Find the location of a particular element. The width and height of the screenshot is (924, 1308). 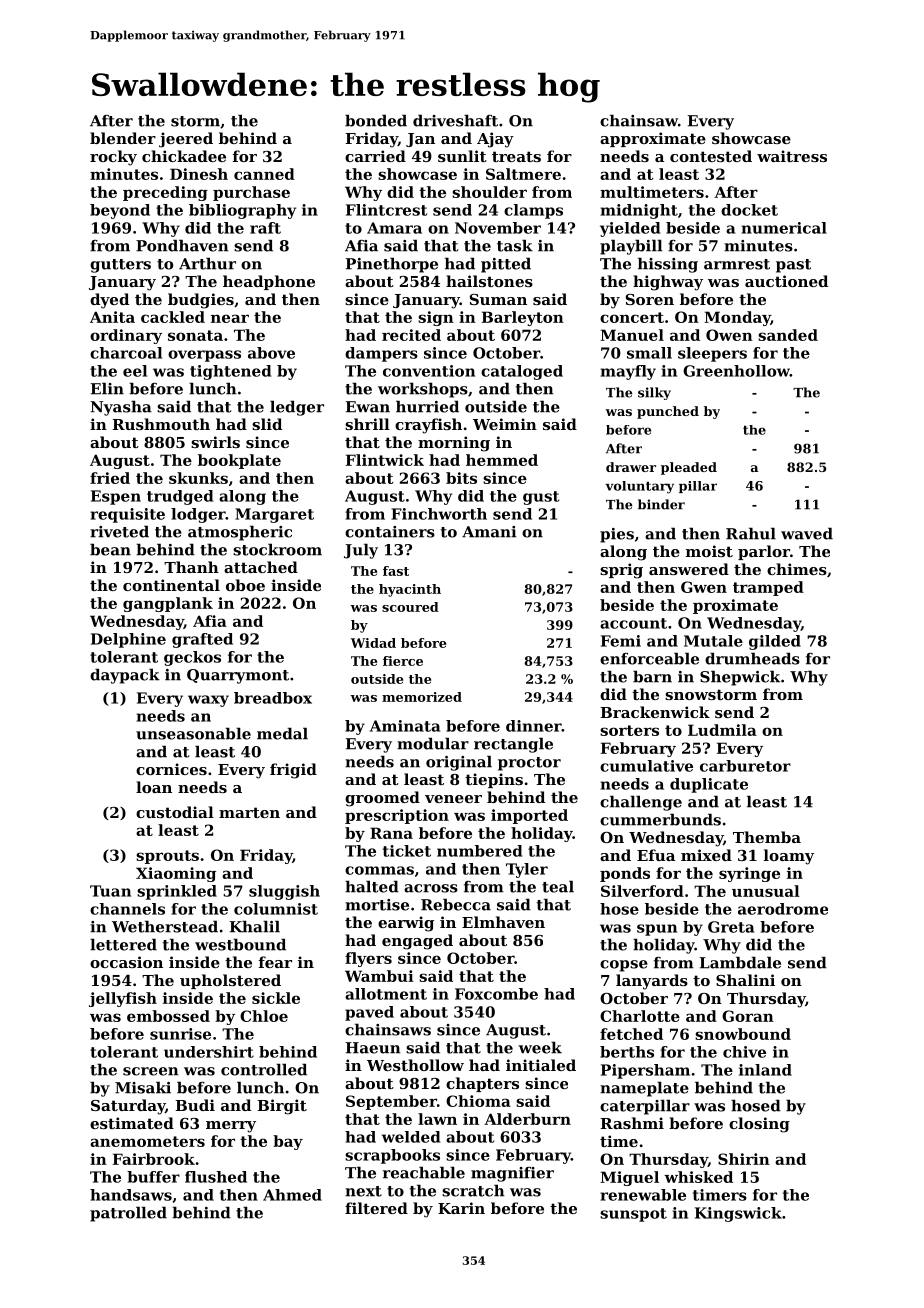

Shirin is located at coordinates (744, 1159).
